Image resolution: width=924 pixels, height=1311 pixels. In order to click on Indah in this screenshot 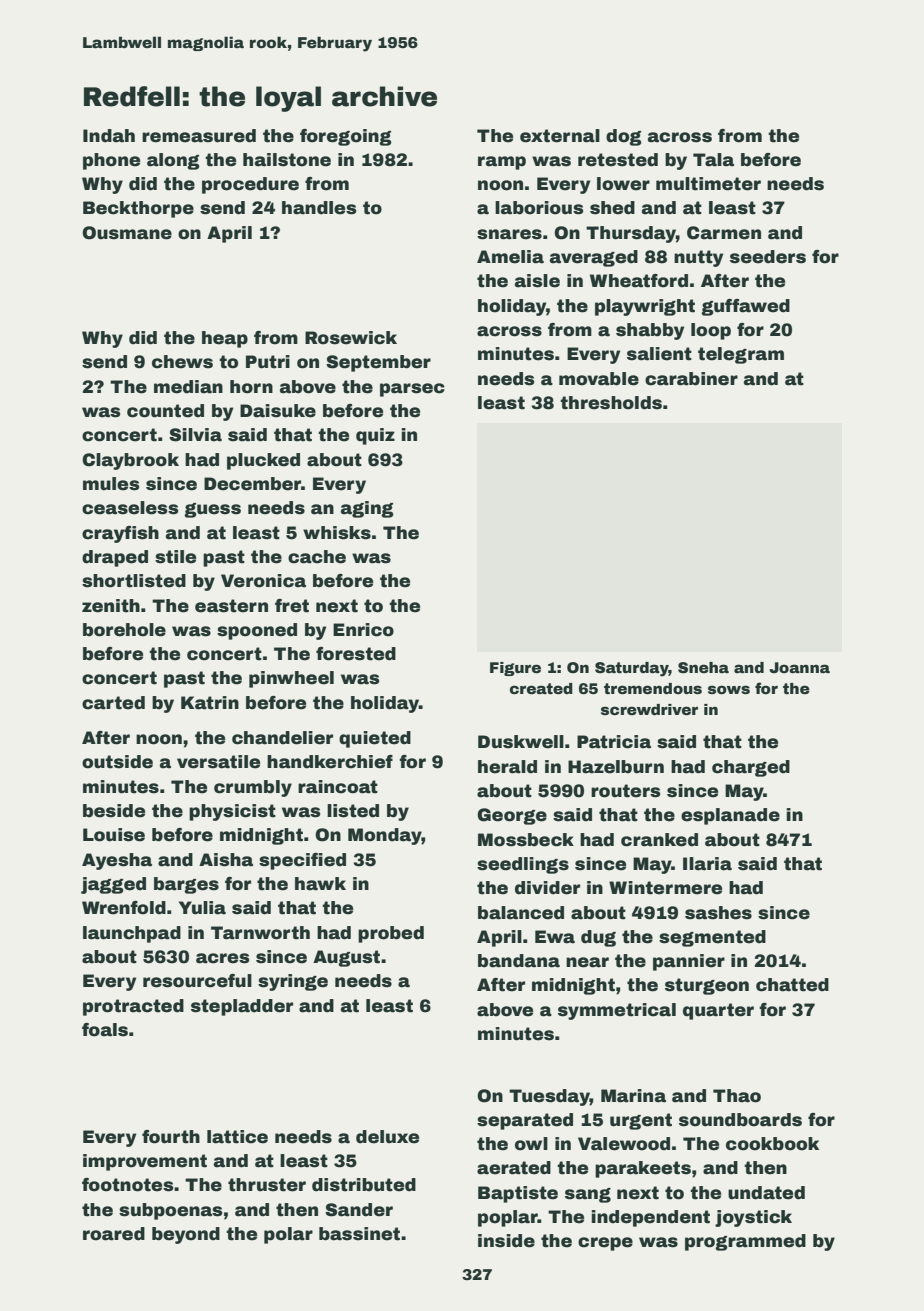, I will do `click(109, 136)`.
